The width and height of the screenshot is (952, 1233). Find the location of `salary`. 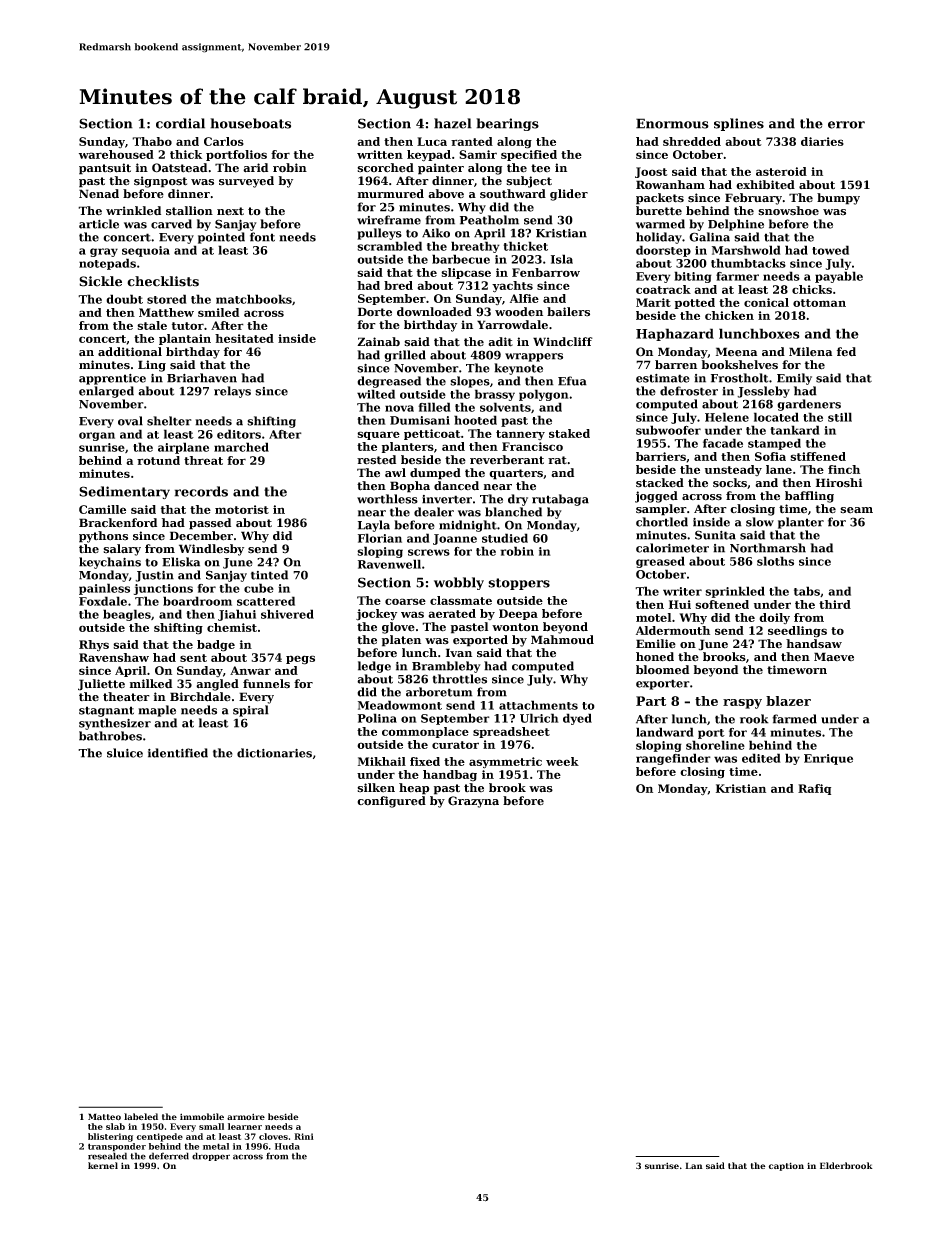

salary is located at coordinates (122, 550).
